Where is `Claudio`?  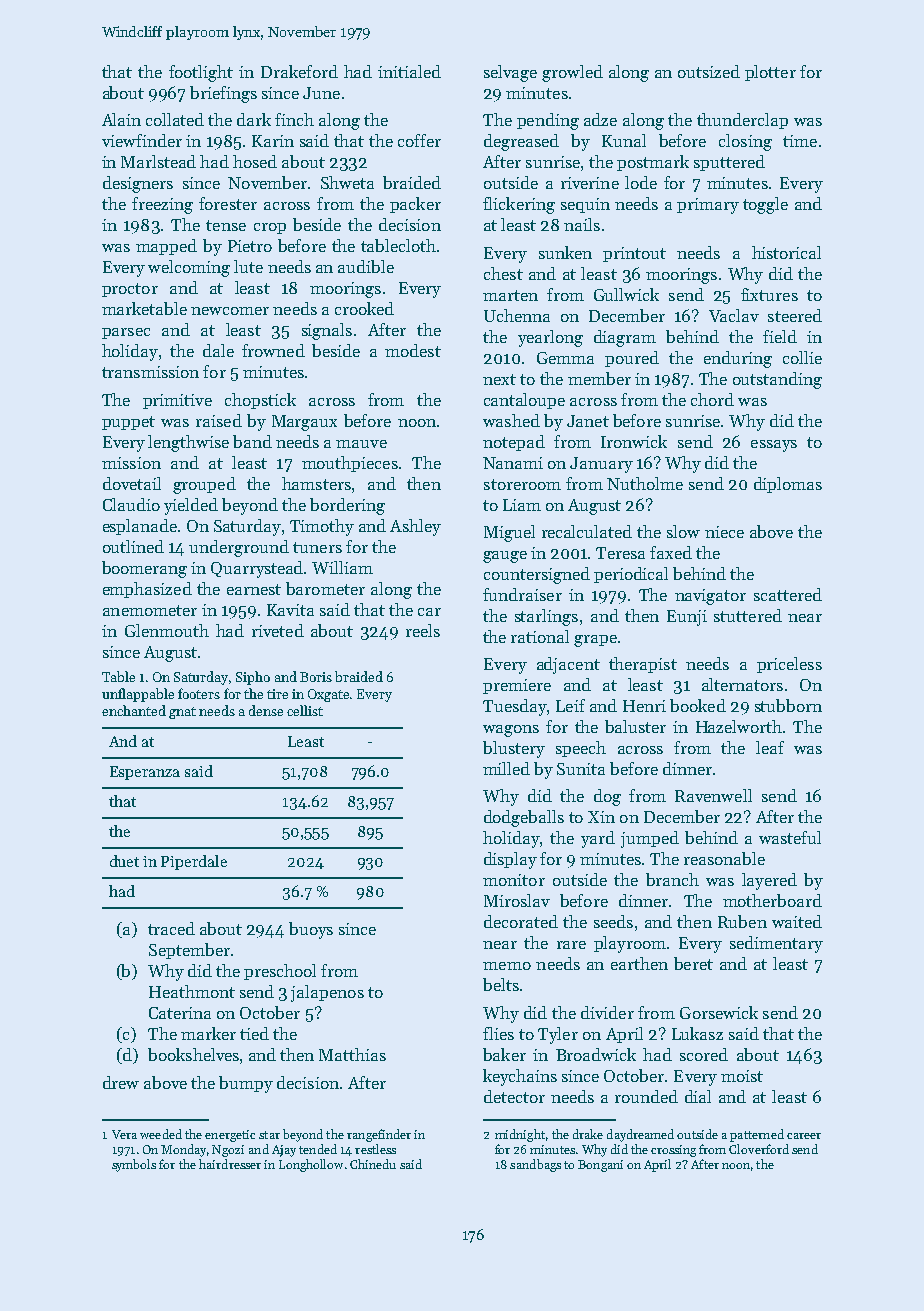
Claudio is located at coordinates (131, 504).
